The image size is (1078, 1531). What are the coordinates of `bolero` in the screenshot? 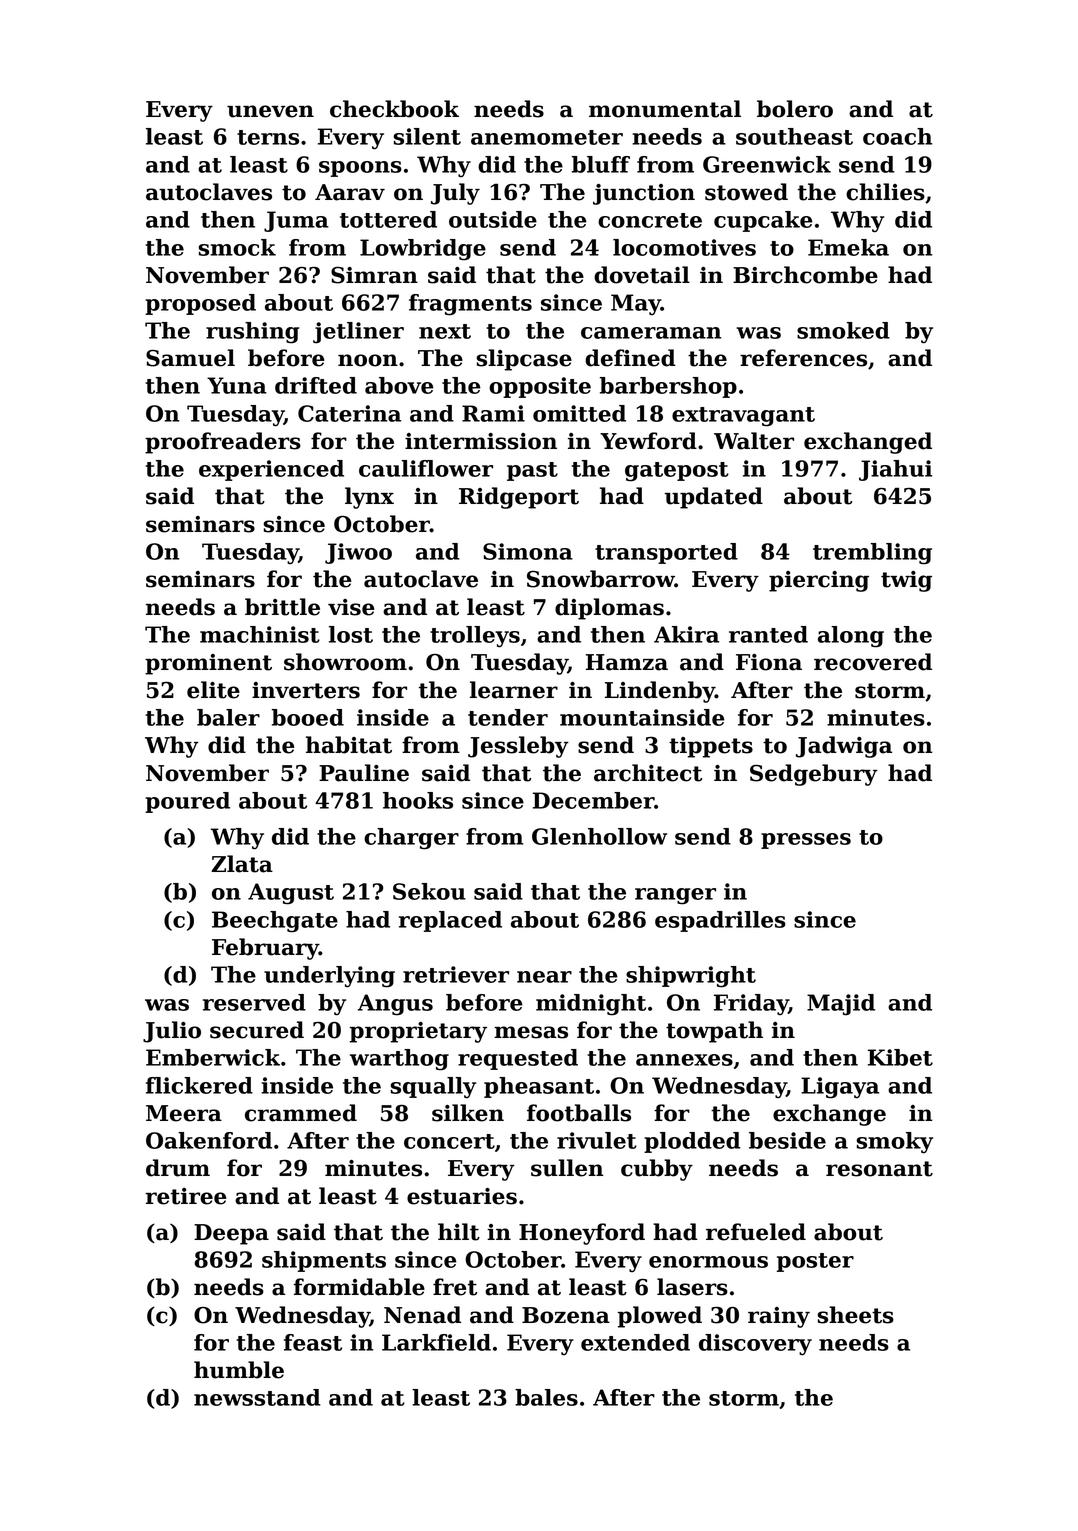 It's located at (795, 109).
